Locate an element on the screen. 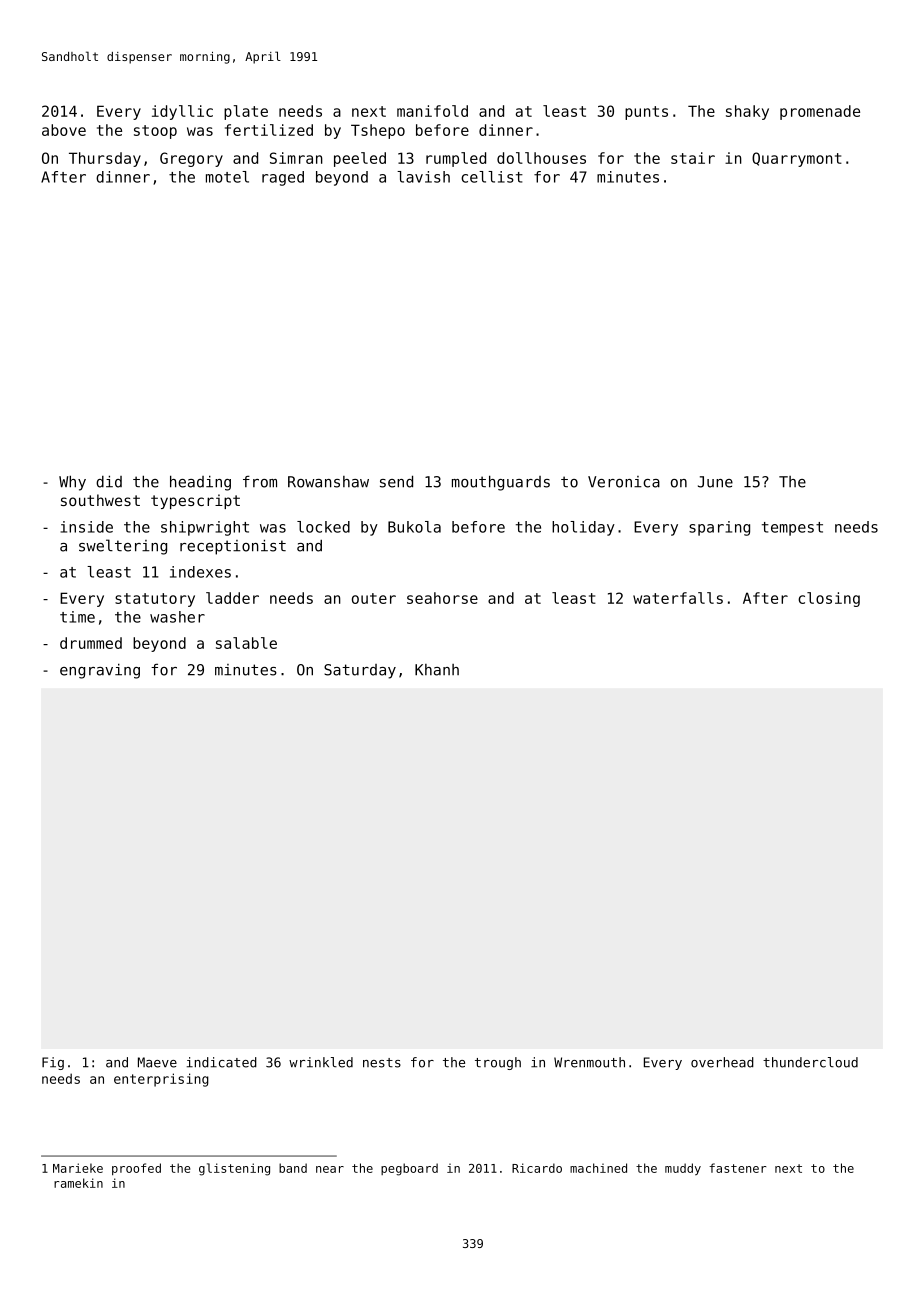 This screenshot has width=924, height=1308. waterfalls is located at coordinates (678, 598).
